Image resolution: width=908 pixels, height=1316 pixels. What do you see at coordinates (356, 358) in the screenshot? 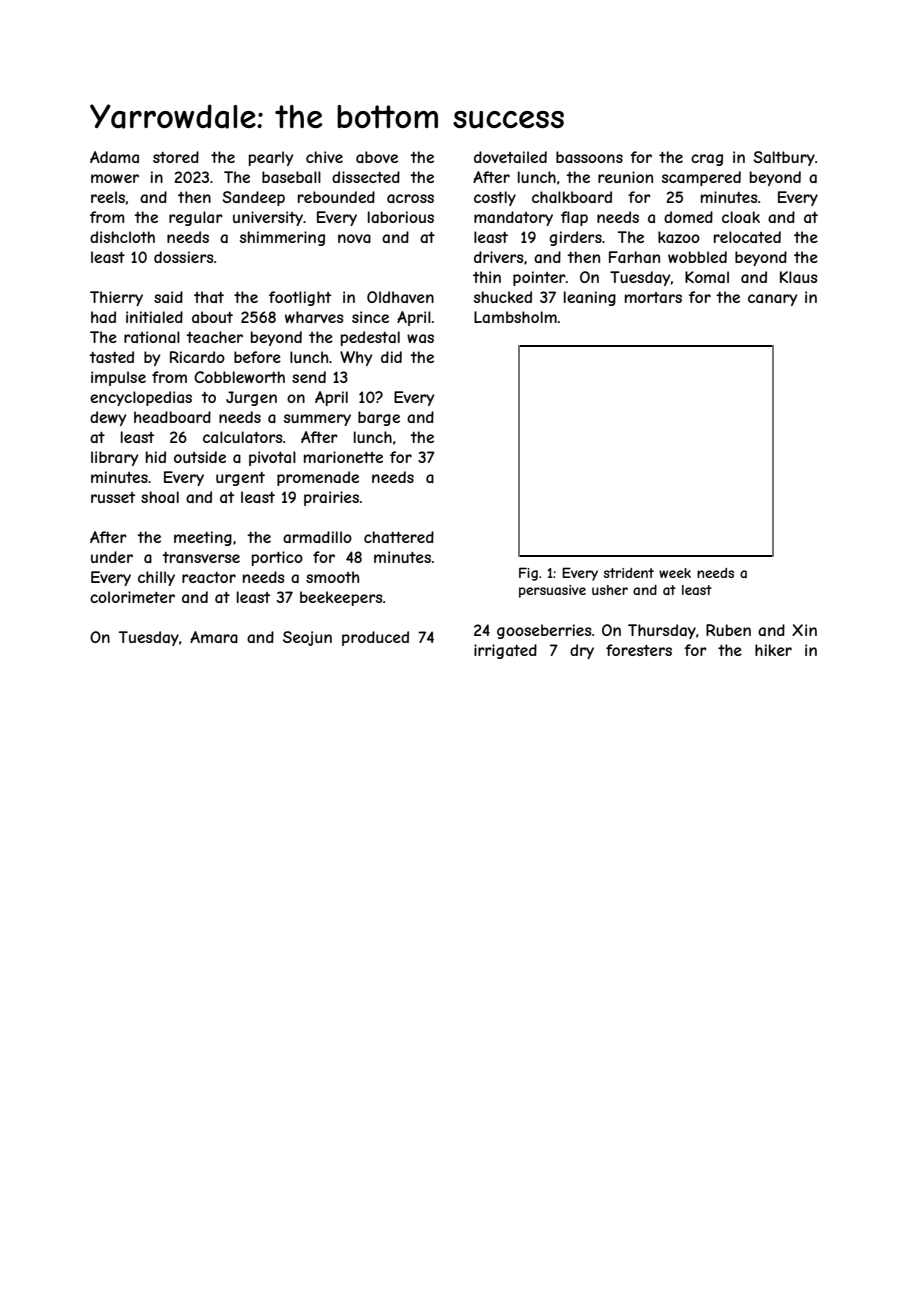
I see `Why` at bounding box center [356, 358].
